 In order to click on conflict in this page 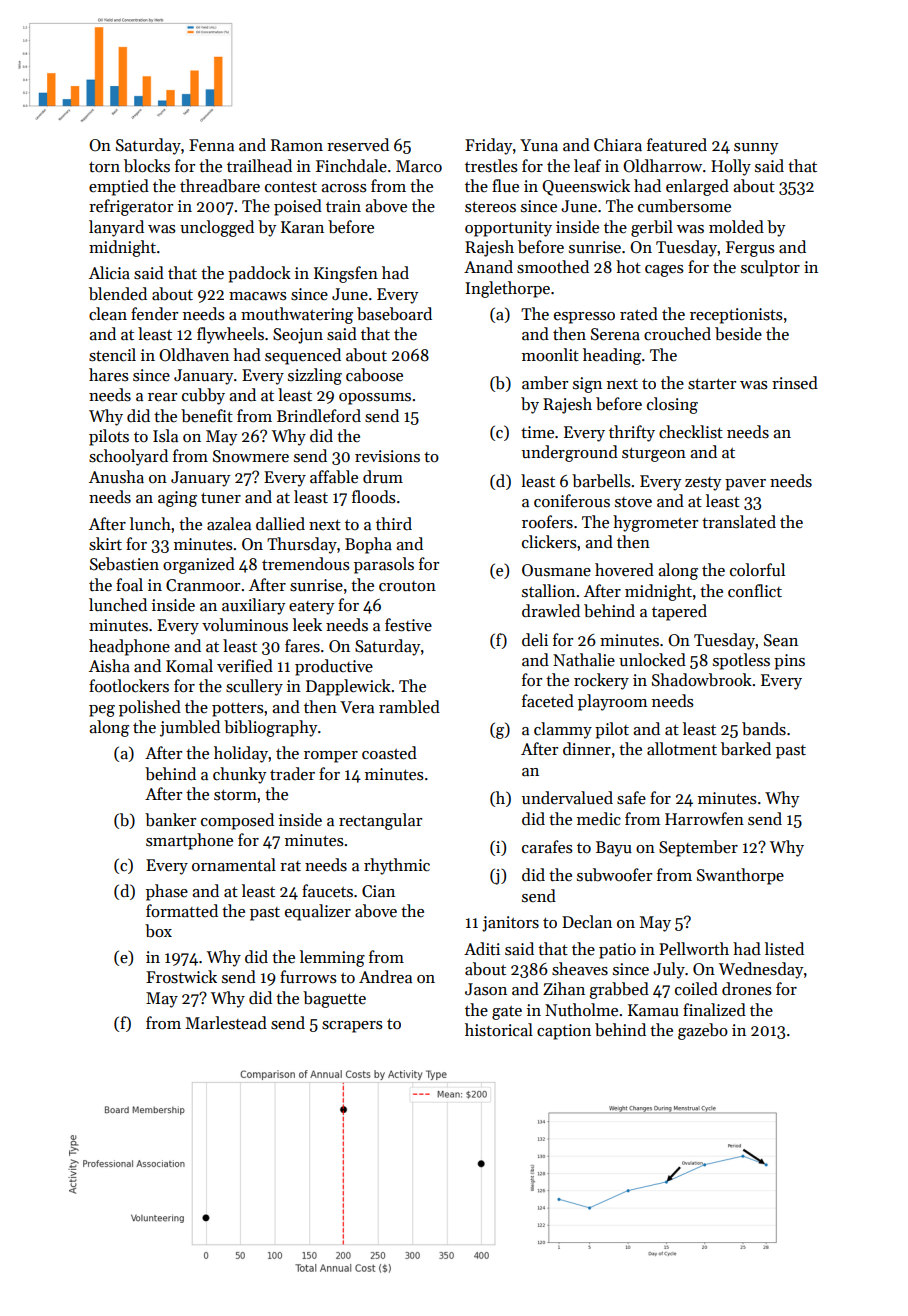, I will do `click(755, 591)`.
